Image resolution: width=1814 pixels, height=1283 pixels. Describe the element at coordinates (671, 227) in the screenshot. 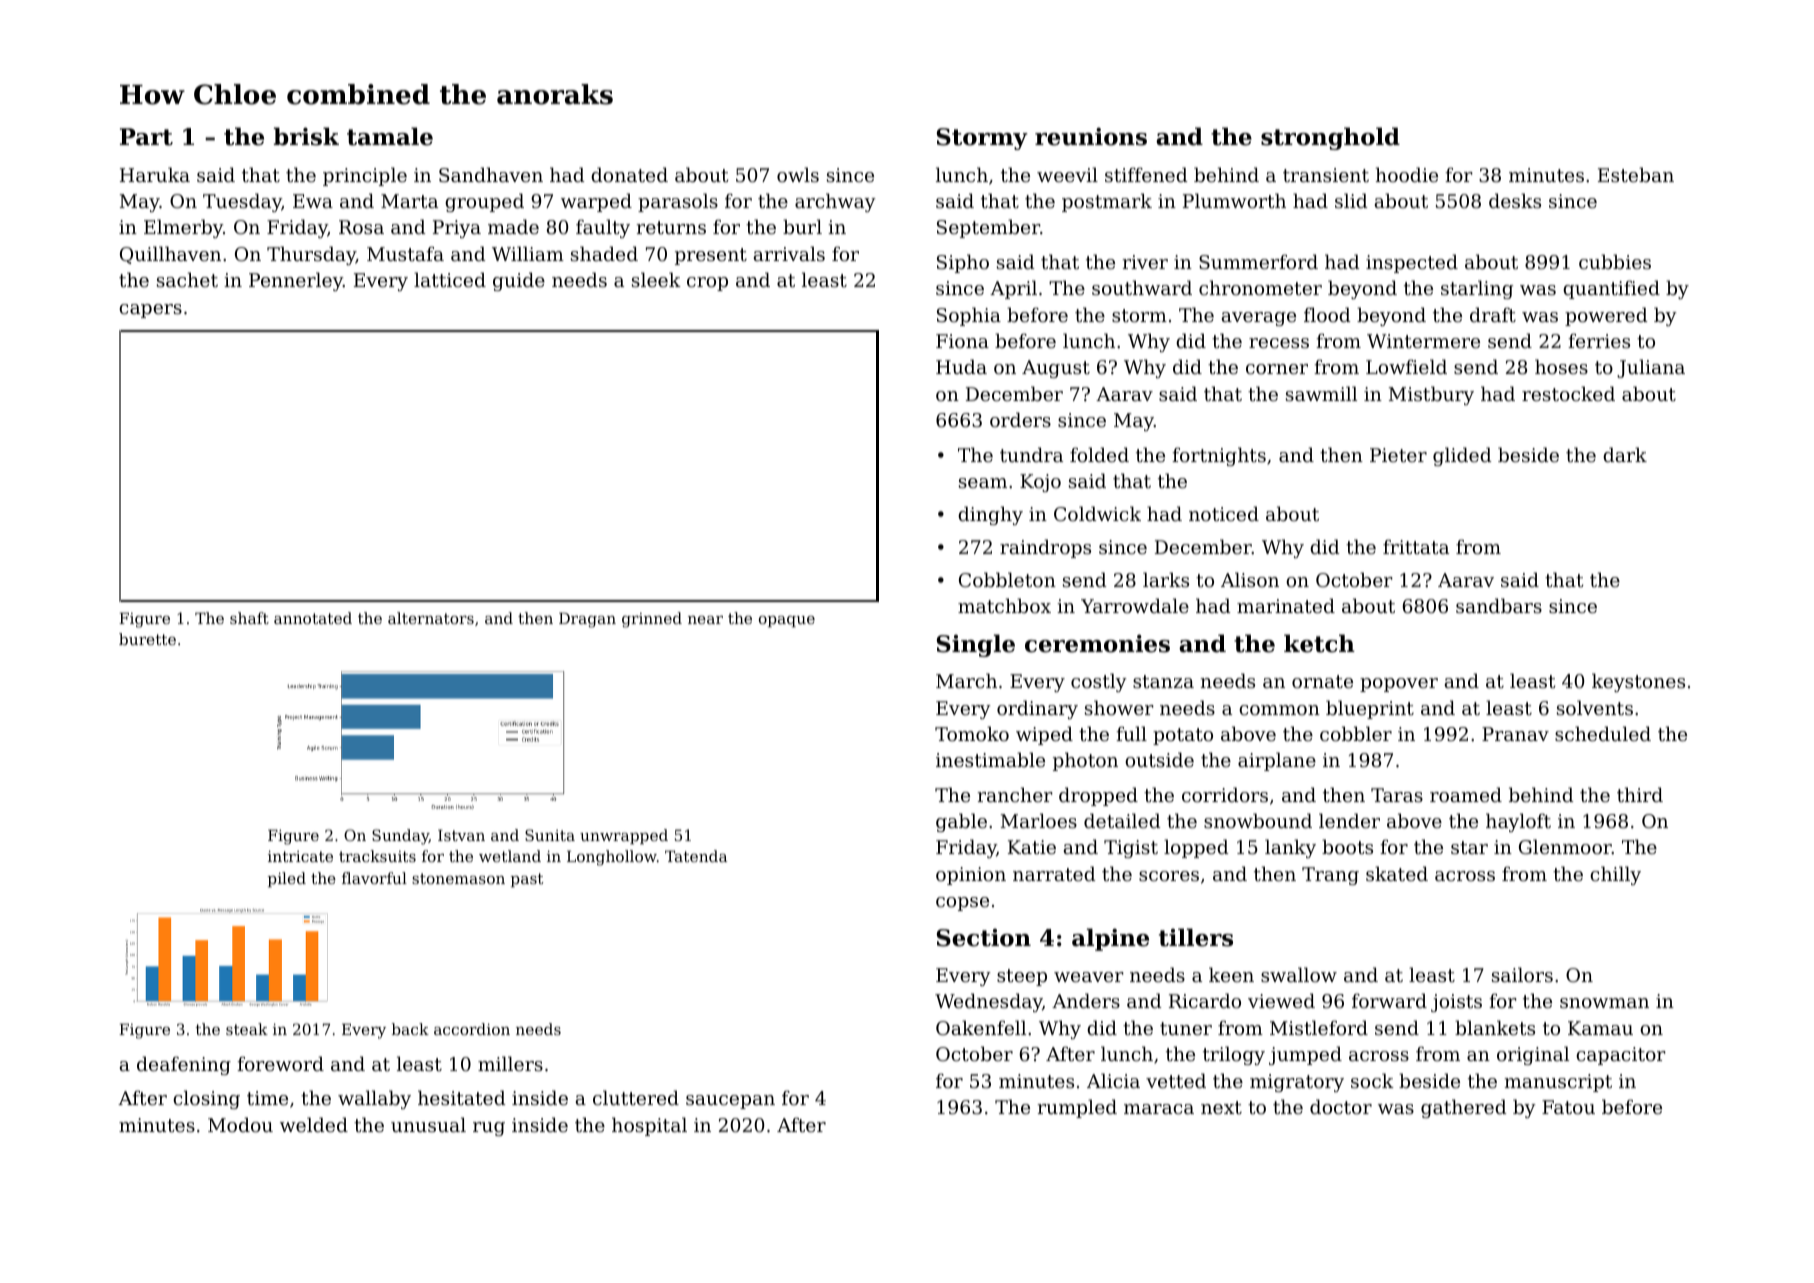

I see `returns` at that location.
